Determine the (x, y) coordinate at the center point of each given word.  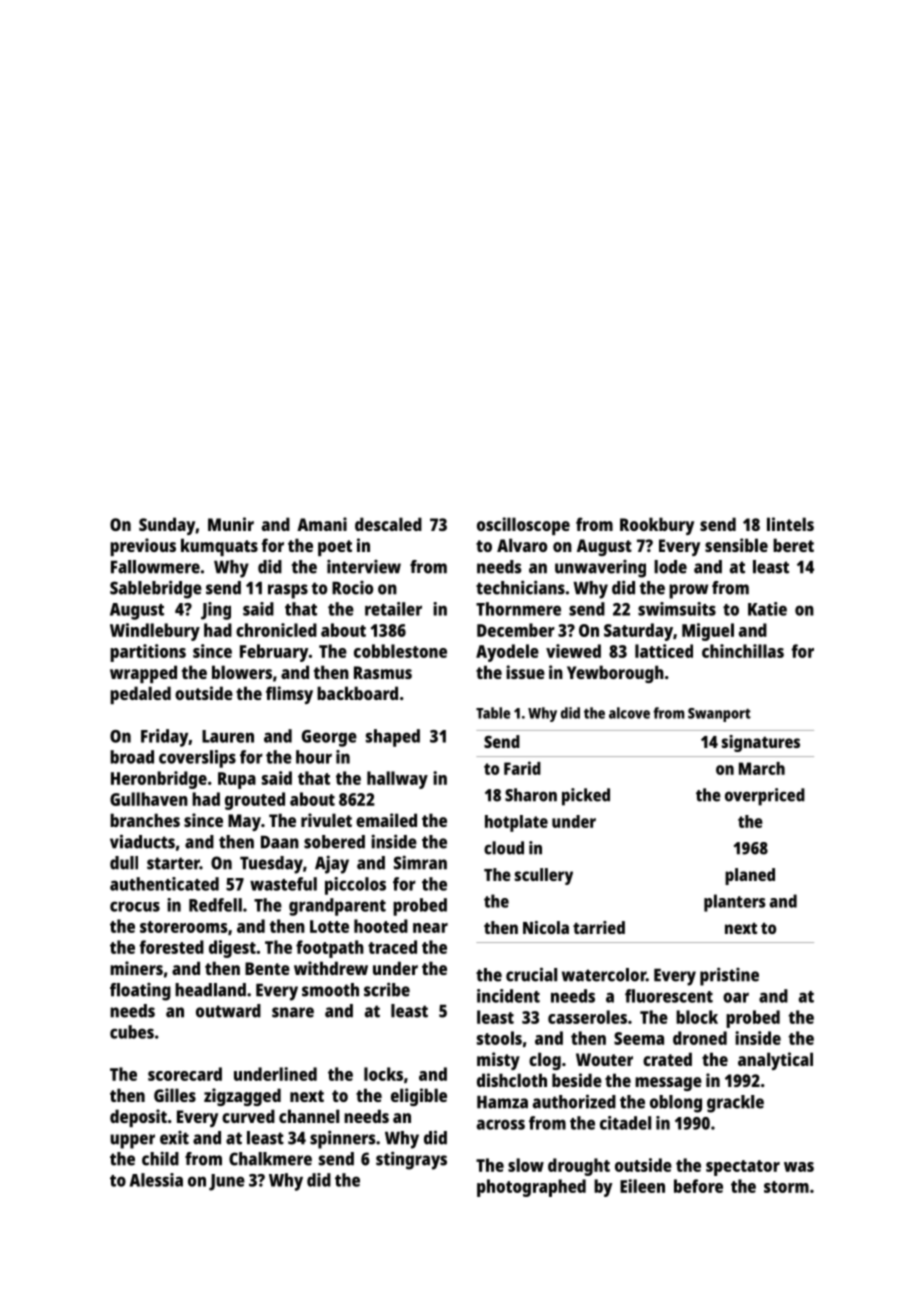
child (160, 1158)
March (762, 768)
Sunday (167, 526)
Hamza (502, 1102)
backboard (357, 693)
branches (145, 820)
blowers (242, 672)
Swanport (719, 715)
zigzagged (242, 1097)
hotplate (516, 823)
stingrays (411, 1160)
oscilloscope (523, 526)
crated (667, 1059)
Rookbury (657, 526)
